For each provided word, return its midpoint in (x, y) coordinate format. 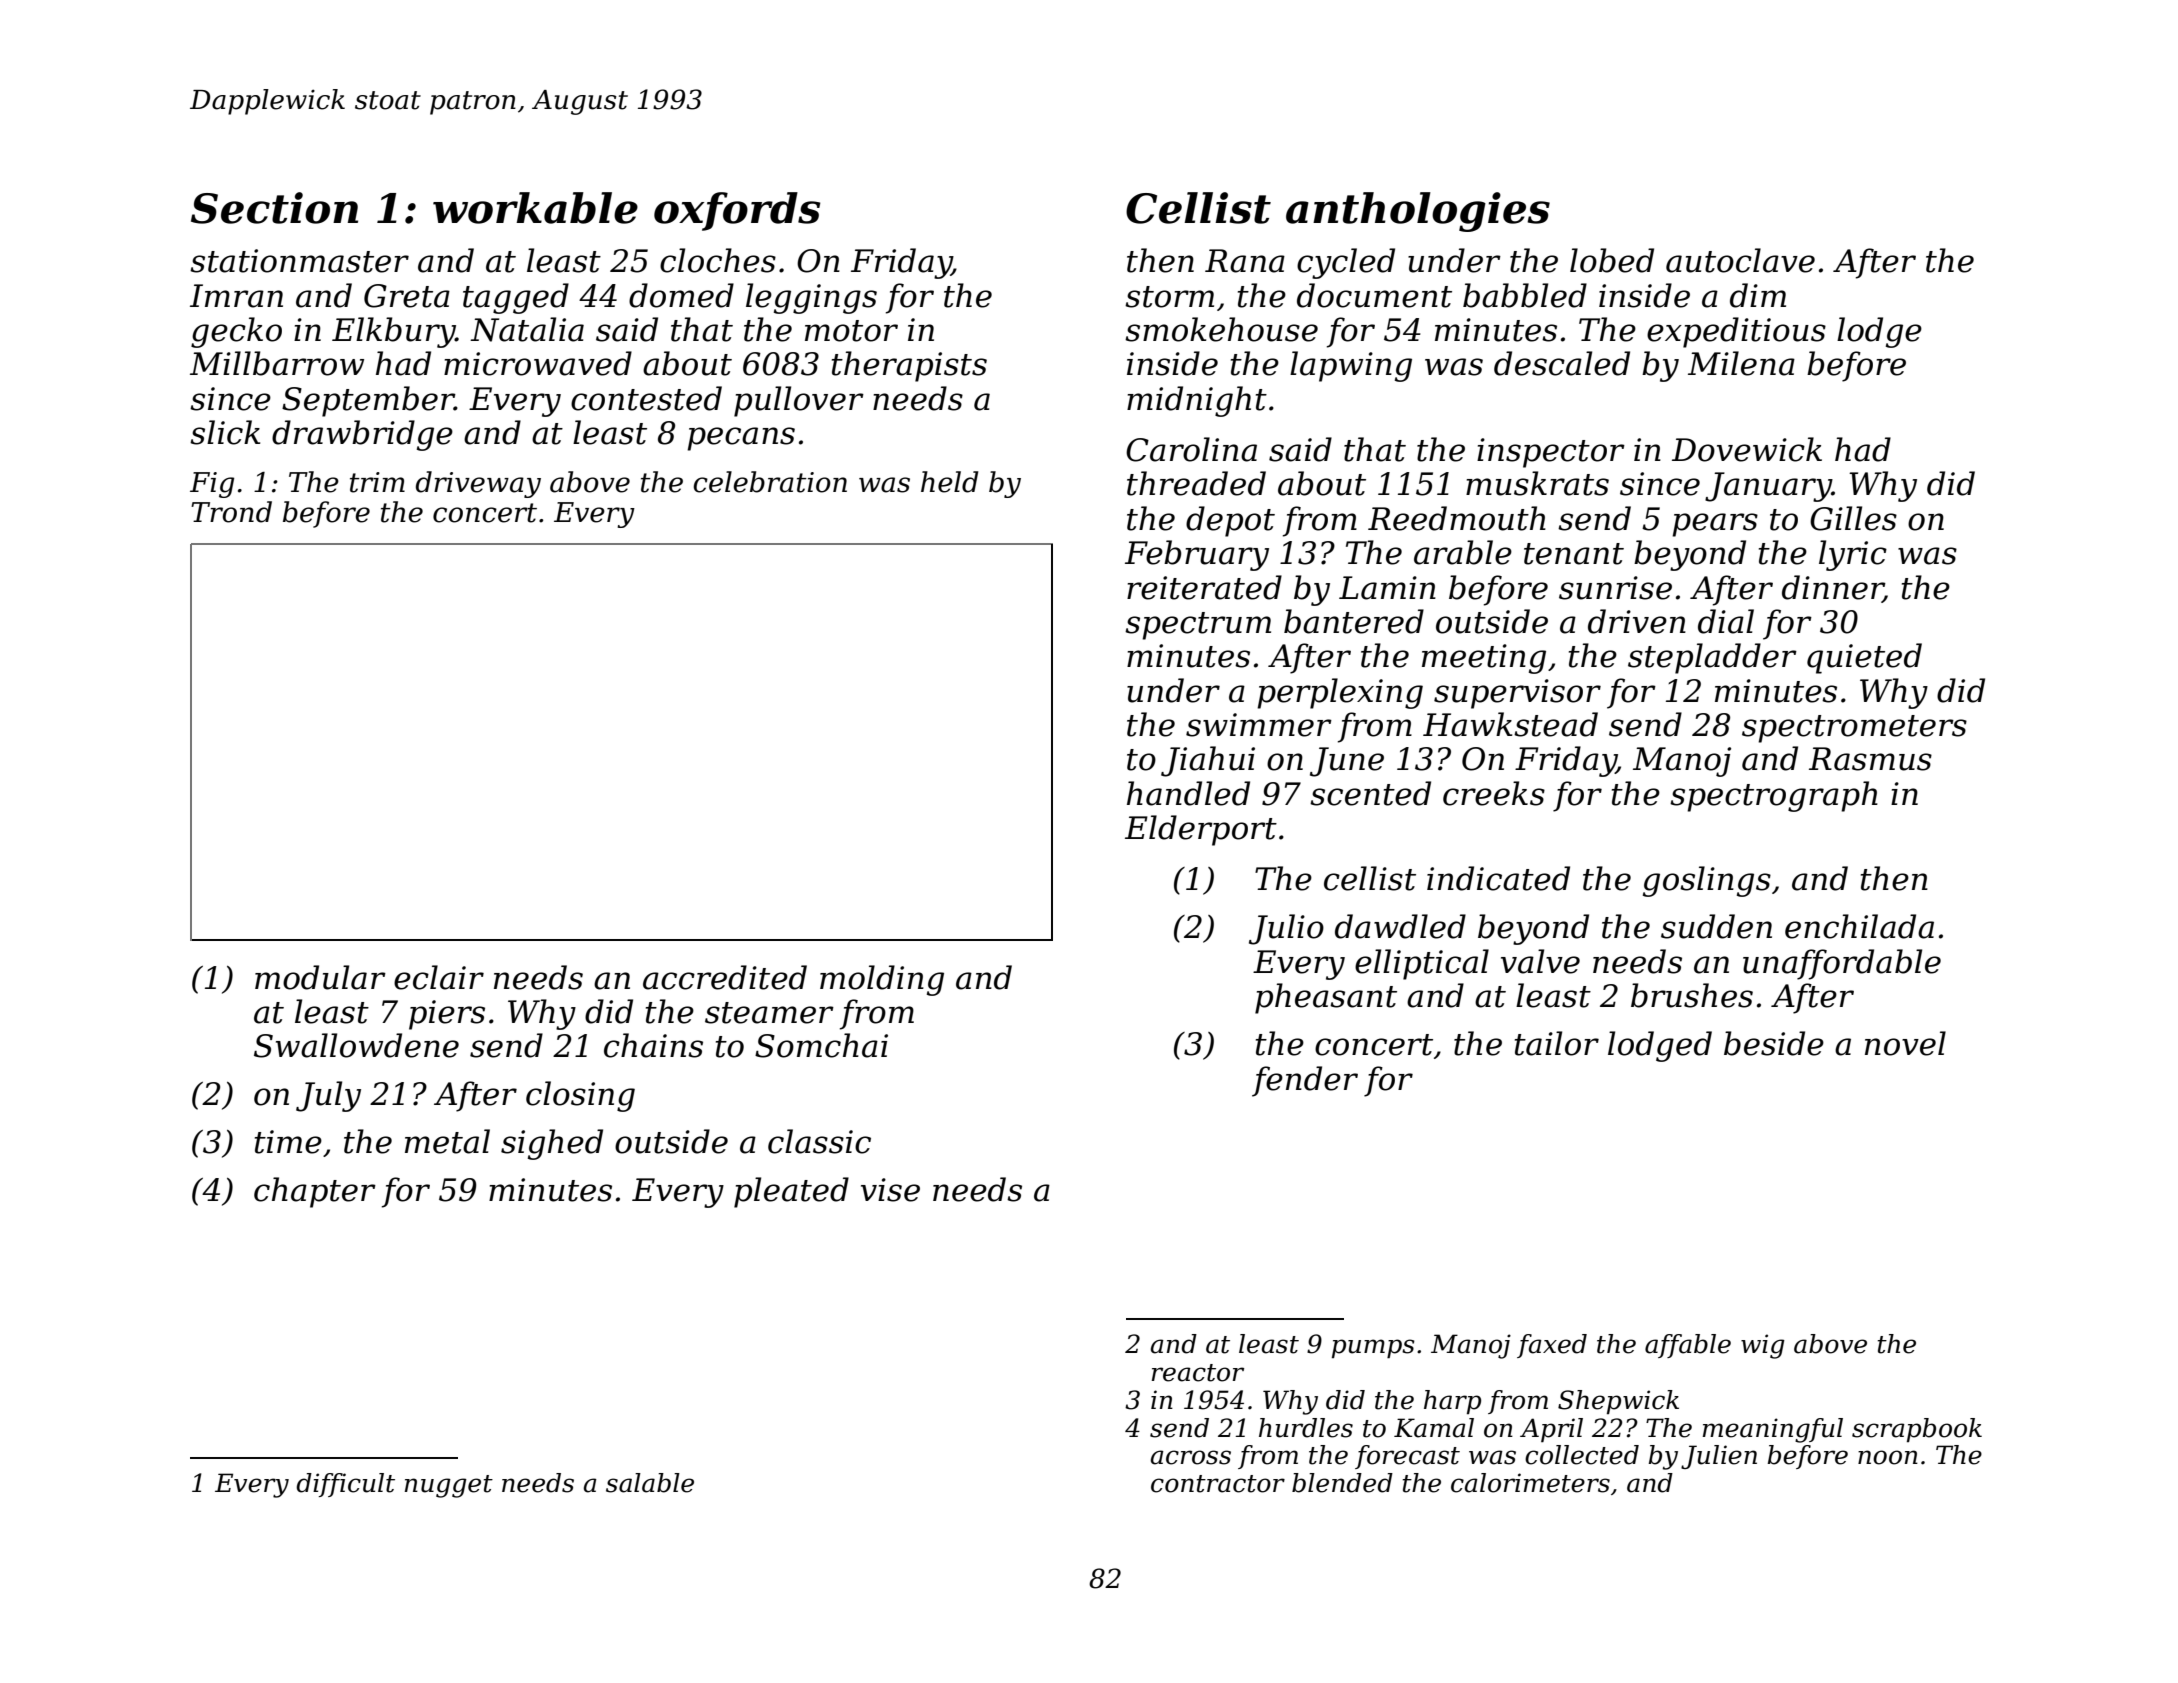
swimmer (1259, 725)
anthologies (1418, 212)
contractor (1218, 1484)
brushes (1692, 995)
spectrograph (1774, 796)
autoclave (1740, 260)
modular (320, 977)
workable (535, 208)
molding (882, 980)
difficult (345, 1485)
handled (1188, 793)
